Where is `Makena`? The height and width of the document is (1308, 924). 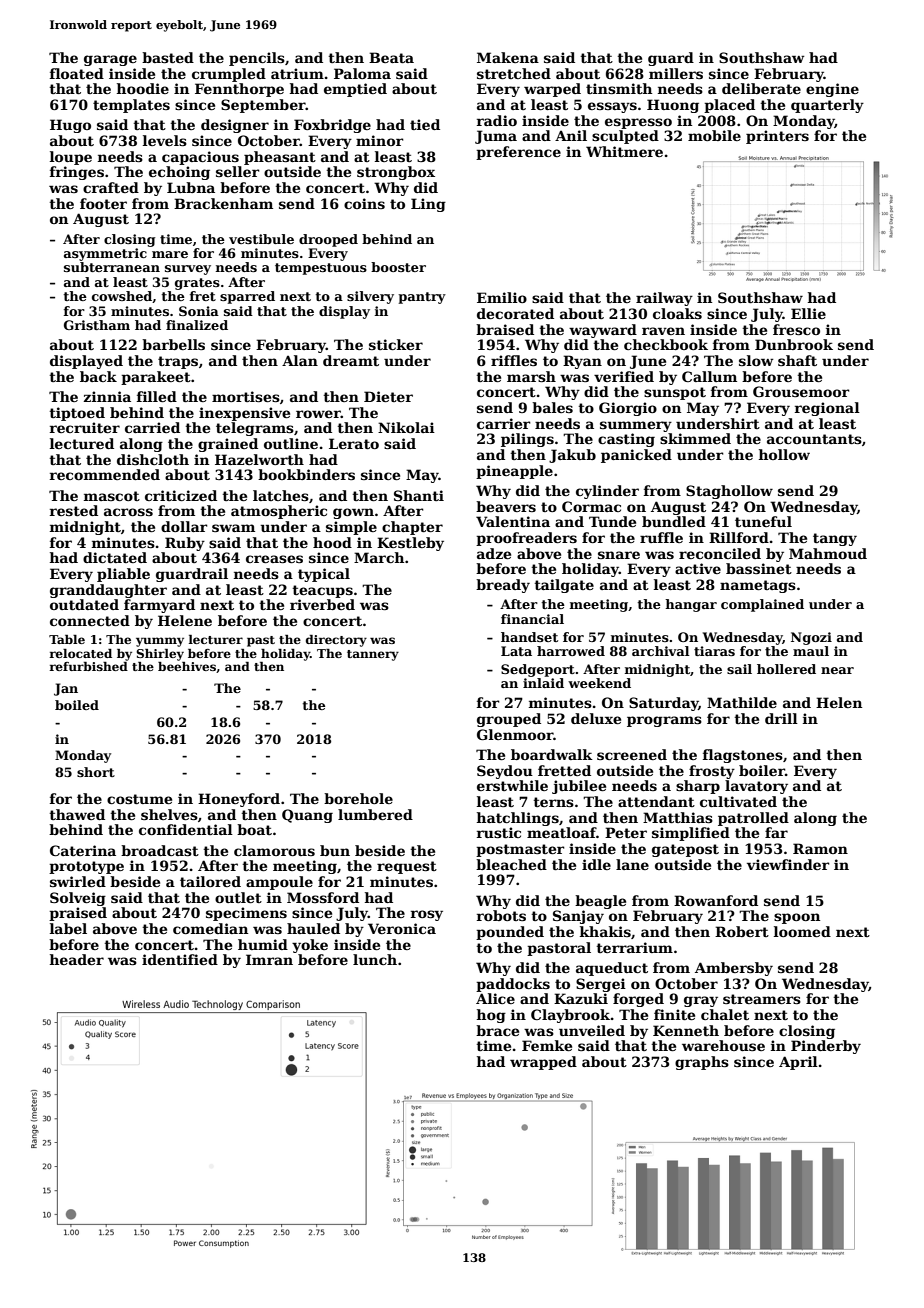
Makena is located at coordinates (508, 57).
